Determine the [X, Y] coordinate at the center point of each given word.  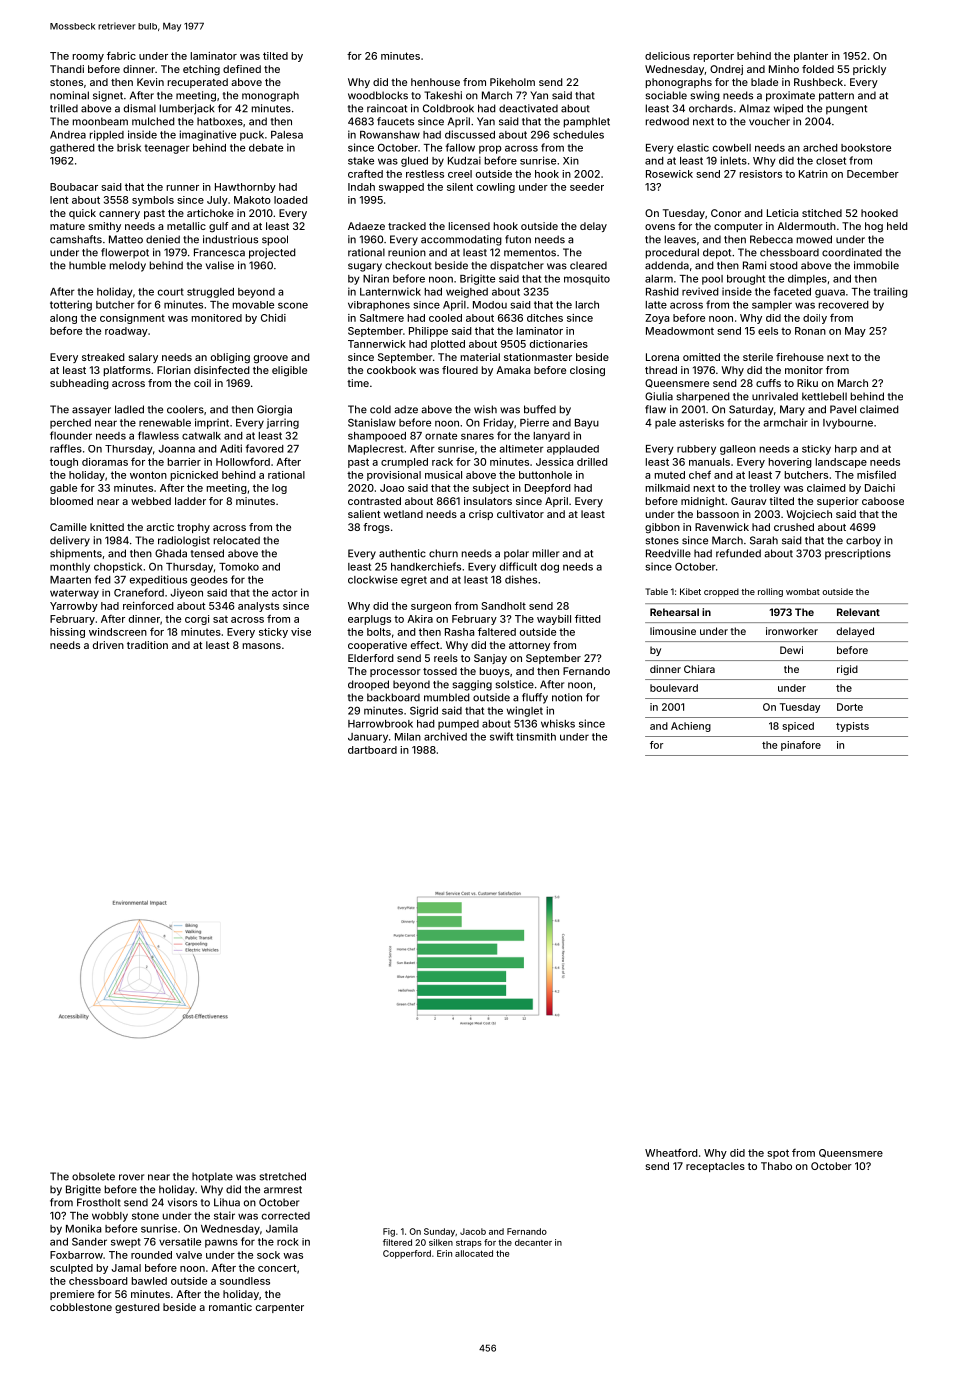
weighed [467, 292]
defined [242, 69]
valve [189, 1255]
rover [131, 1177]
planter [811, 57]
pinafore [801, 746]
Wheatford [671, 1152]
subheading [79, 384]
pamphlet [587, 122]
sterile [758, 357]
